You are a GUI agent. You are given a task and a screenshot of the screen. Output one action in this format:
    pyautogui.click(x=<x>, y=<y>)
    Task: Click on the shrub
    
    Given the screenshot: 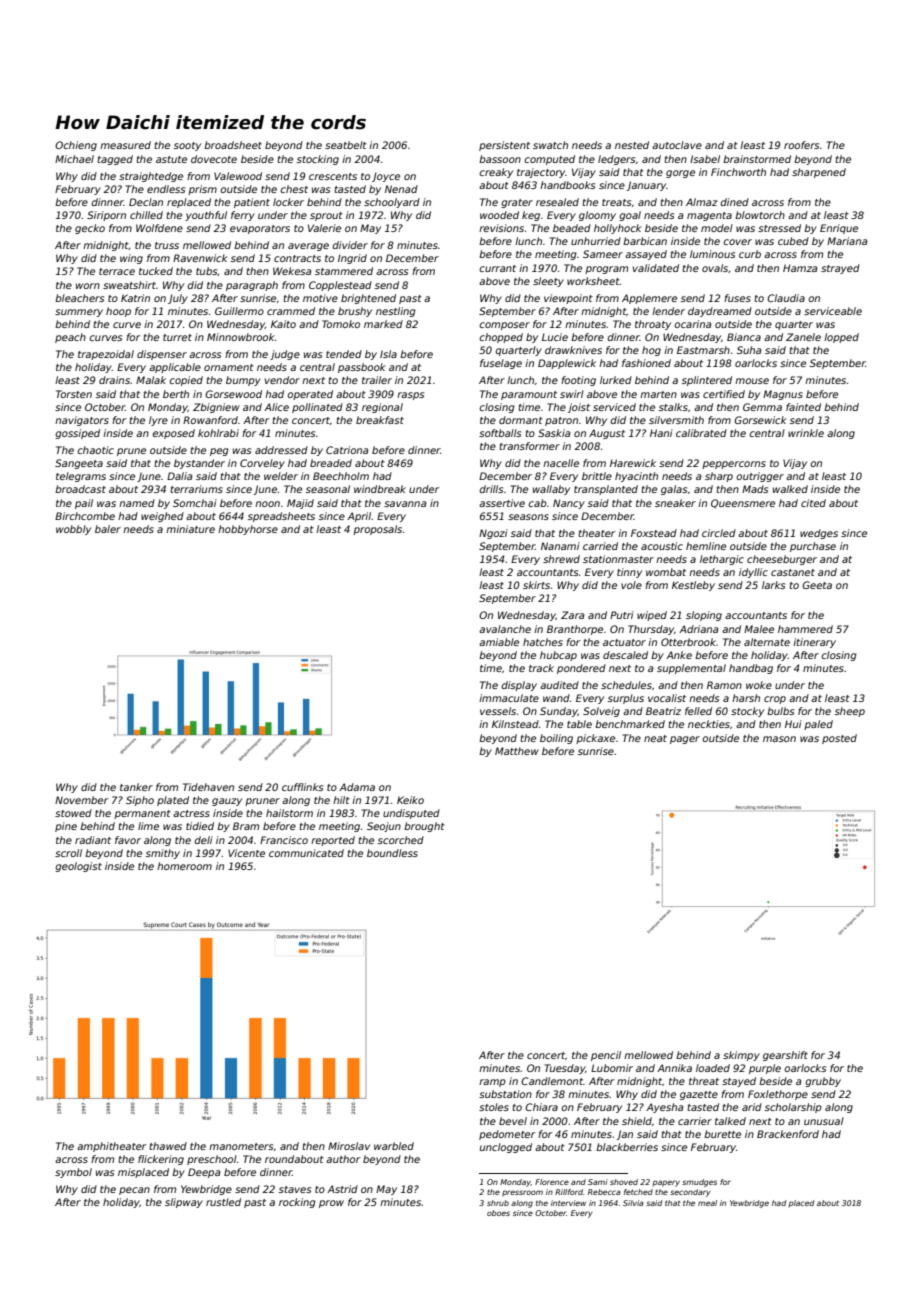 What is the action you would take?
    pyautogui.click(x=498, y=1203)
